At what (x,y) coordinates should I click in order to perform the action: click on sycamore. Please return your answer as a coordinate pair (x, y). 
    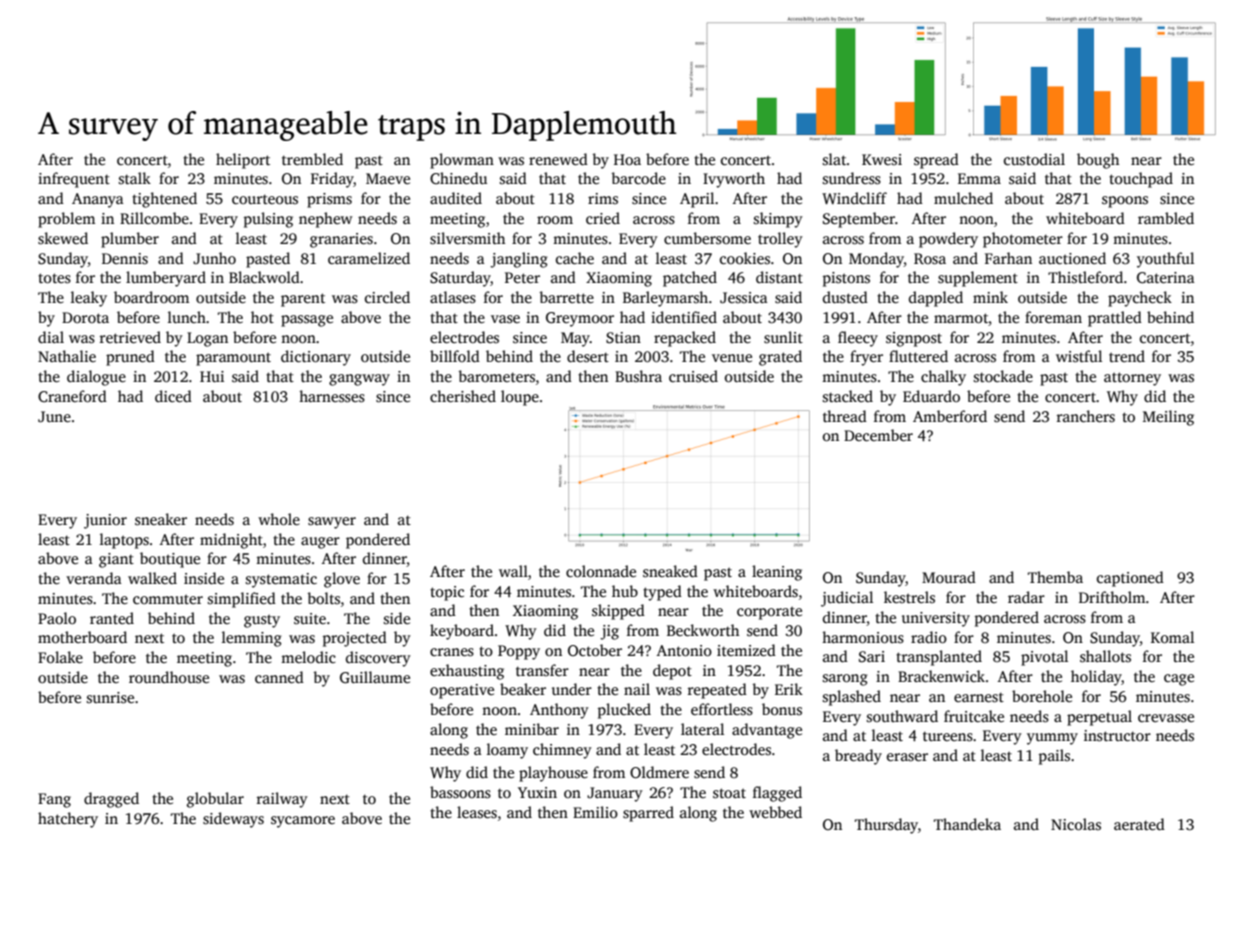
    Looking at the image, I should click on (303, 822).
